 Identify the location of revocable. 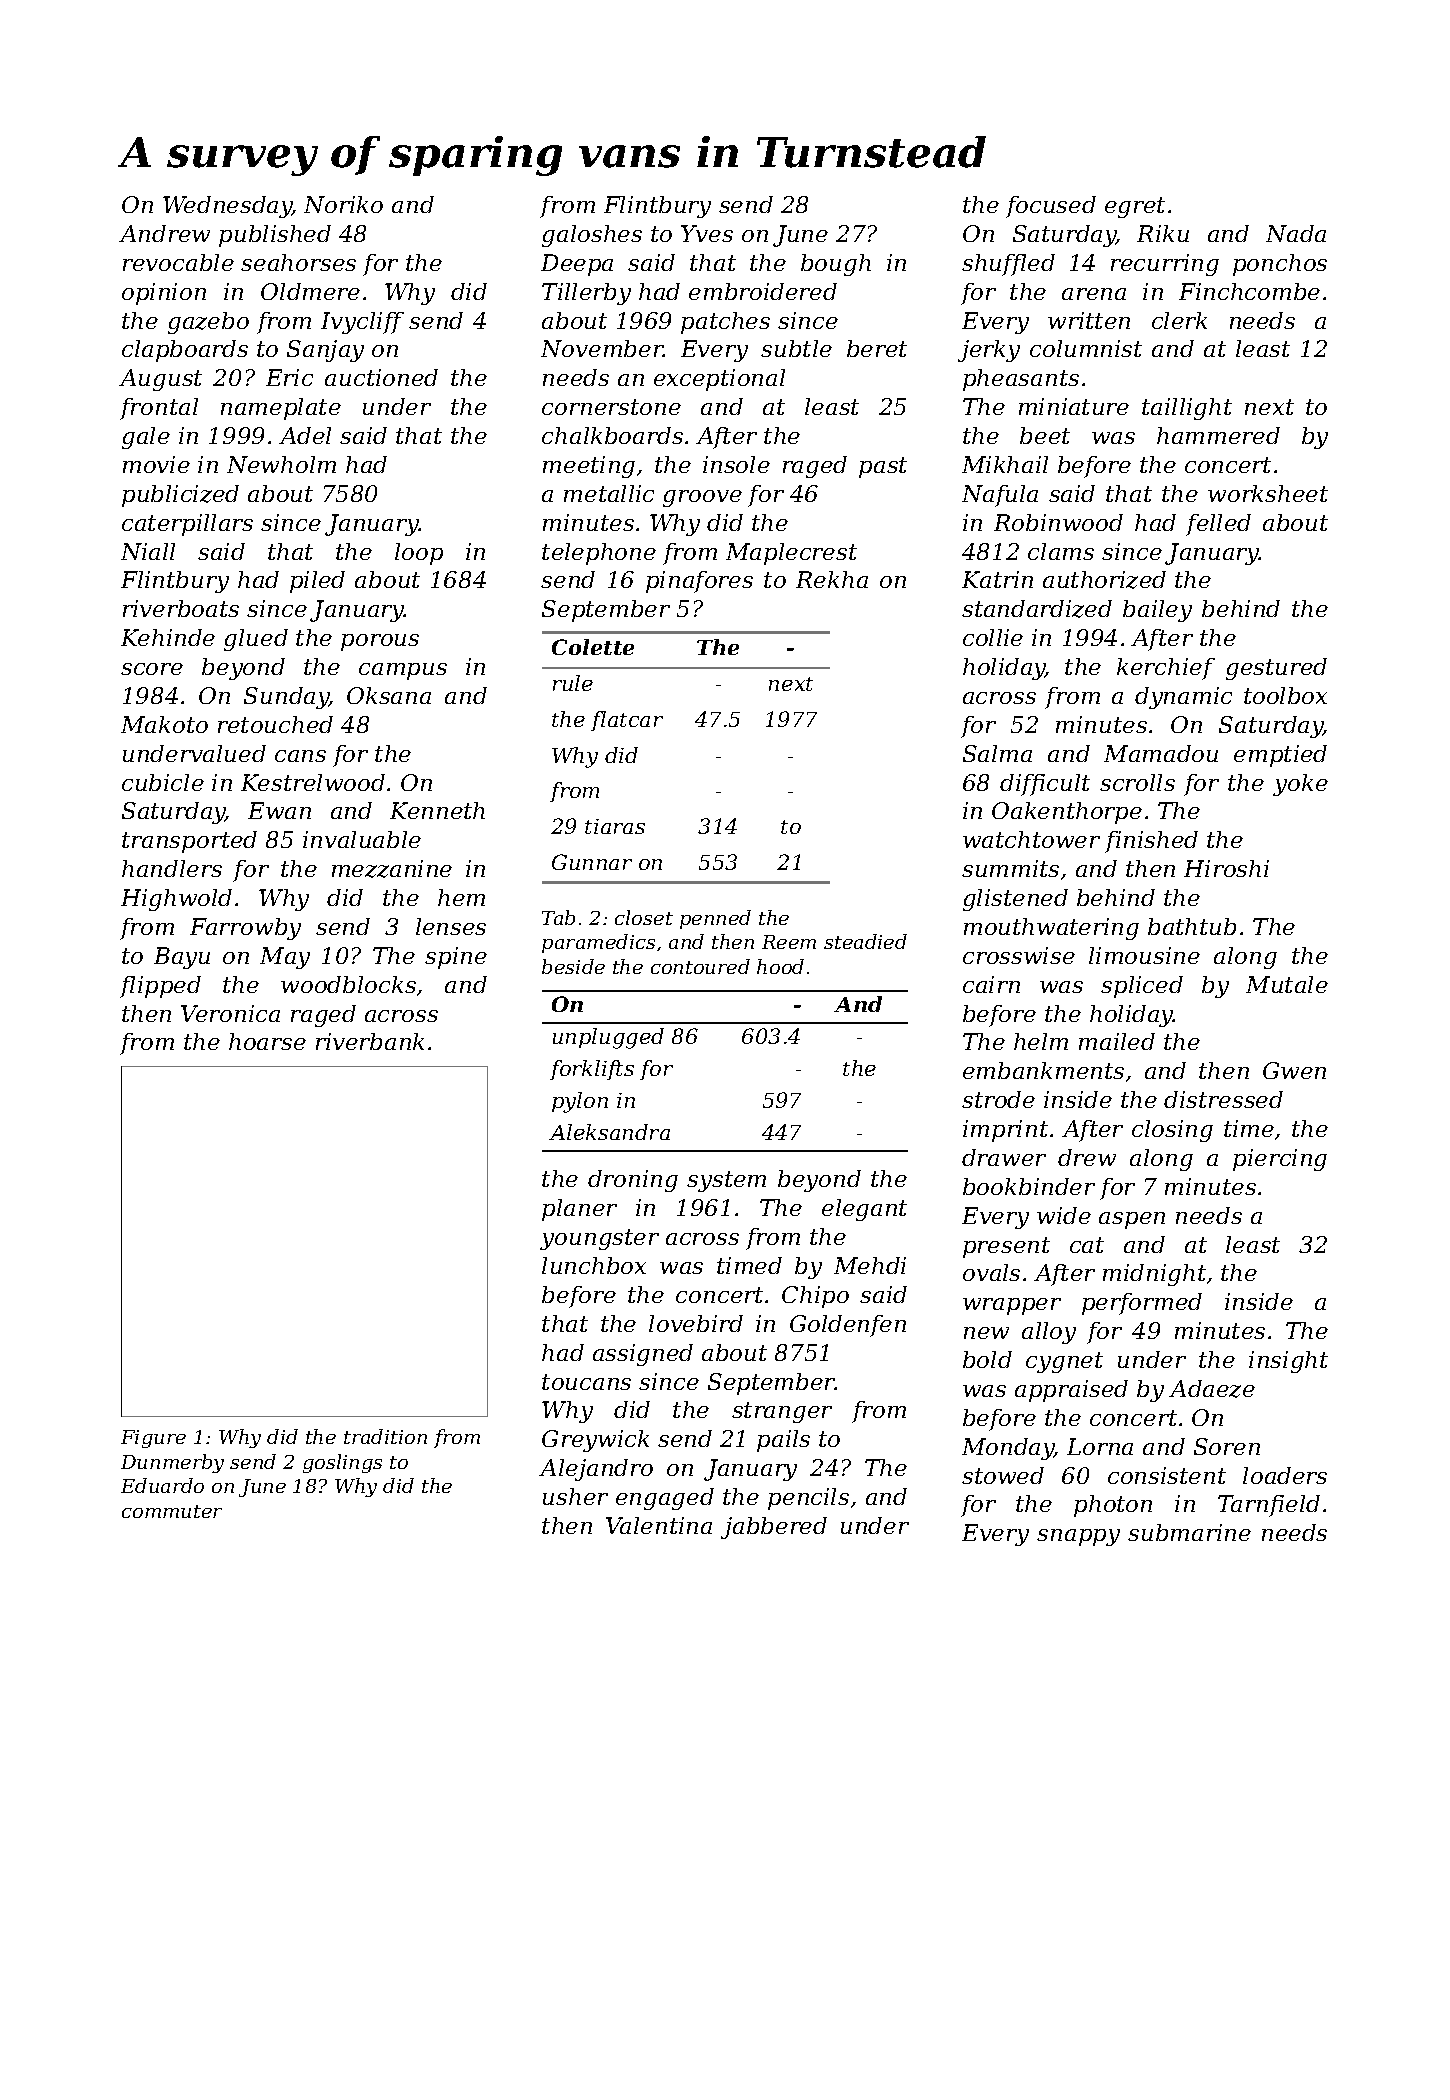
(178, 262).
